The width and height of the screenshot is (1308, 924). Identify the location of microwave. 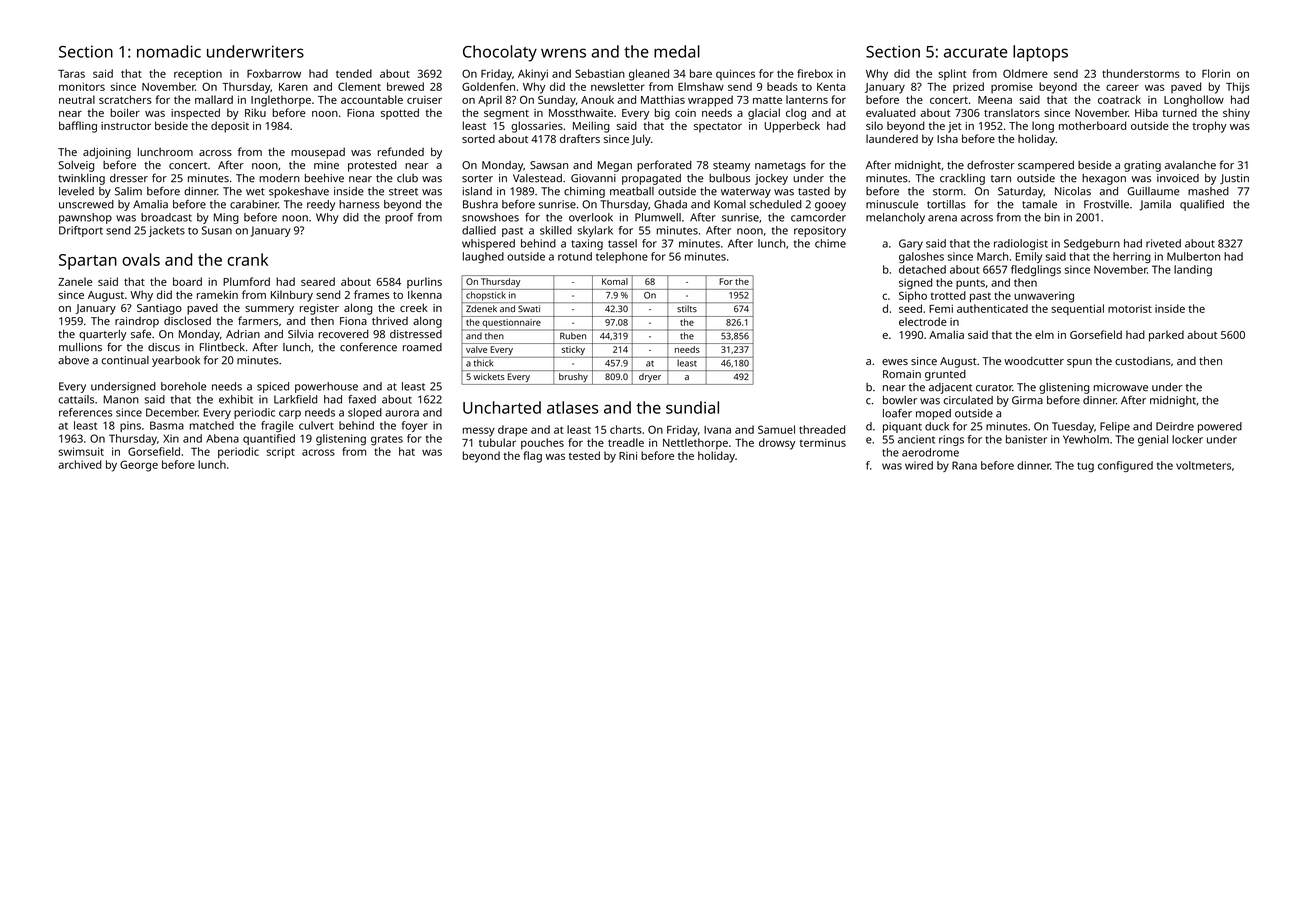
(1121, 387).
